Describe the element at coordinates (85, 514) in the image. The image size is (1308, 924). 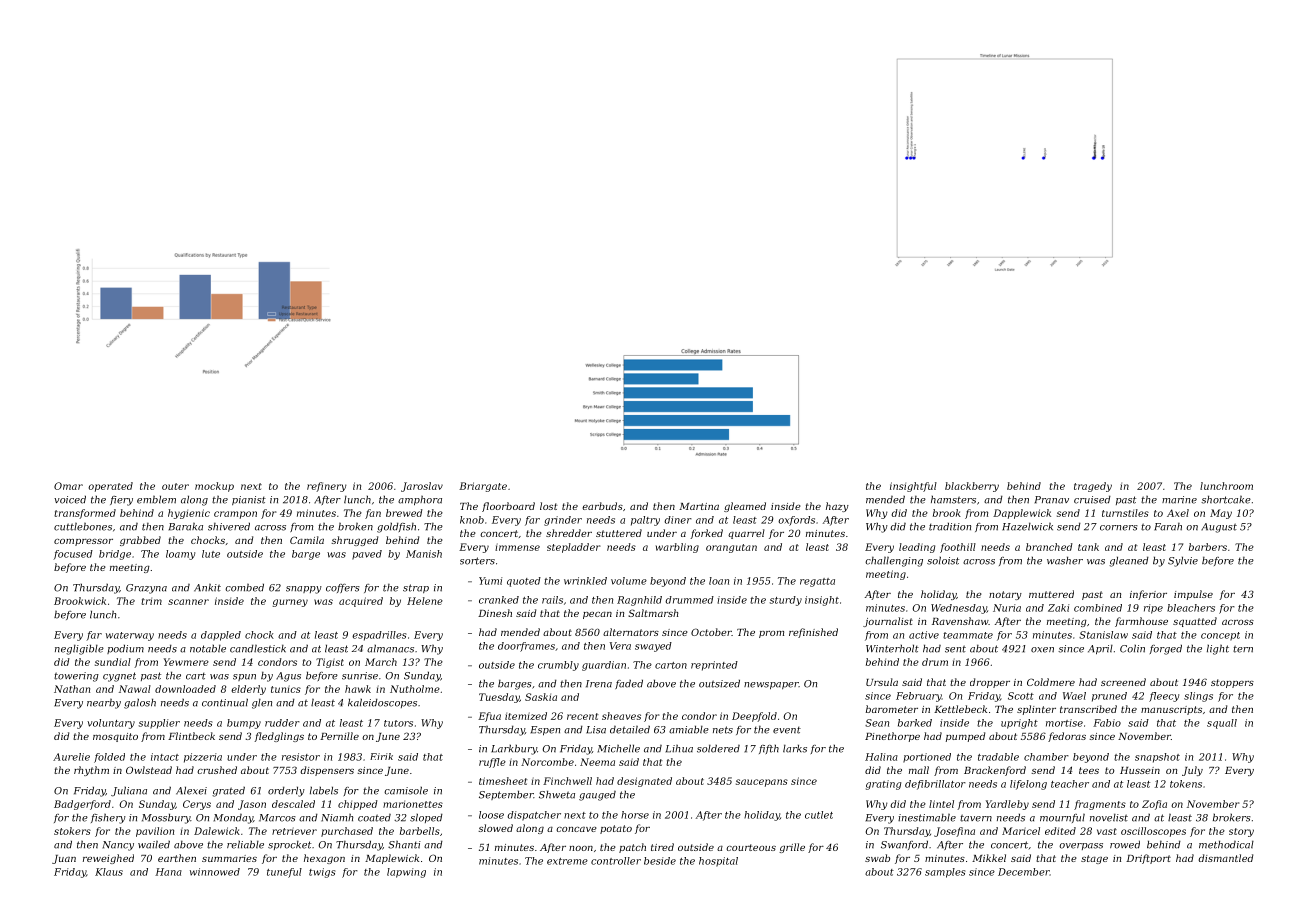
I see `transformed` at that location.
